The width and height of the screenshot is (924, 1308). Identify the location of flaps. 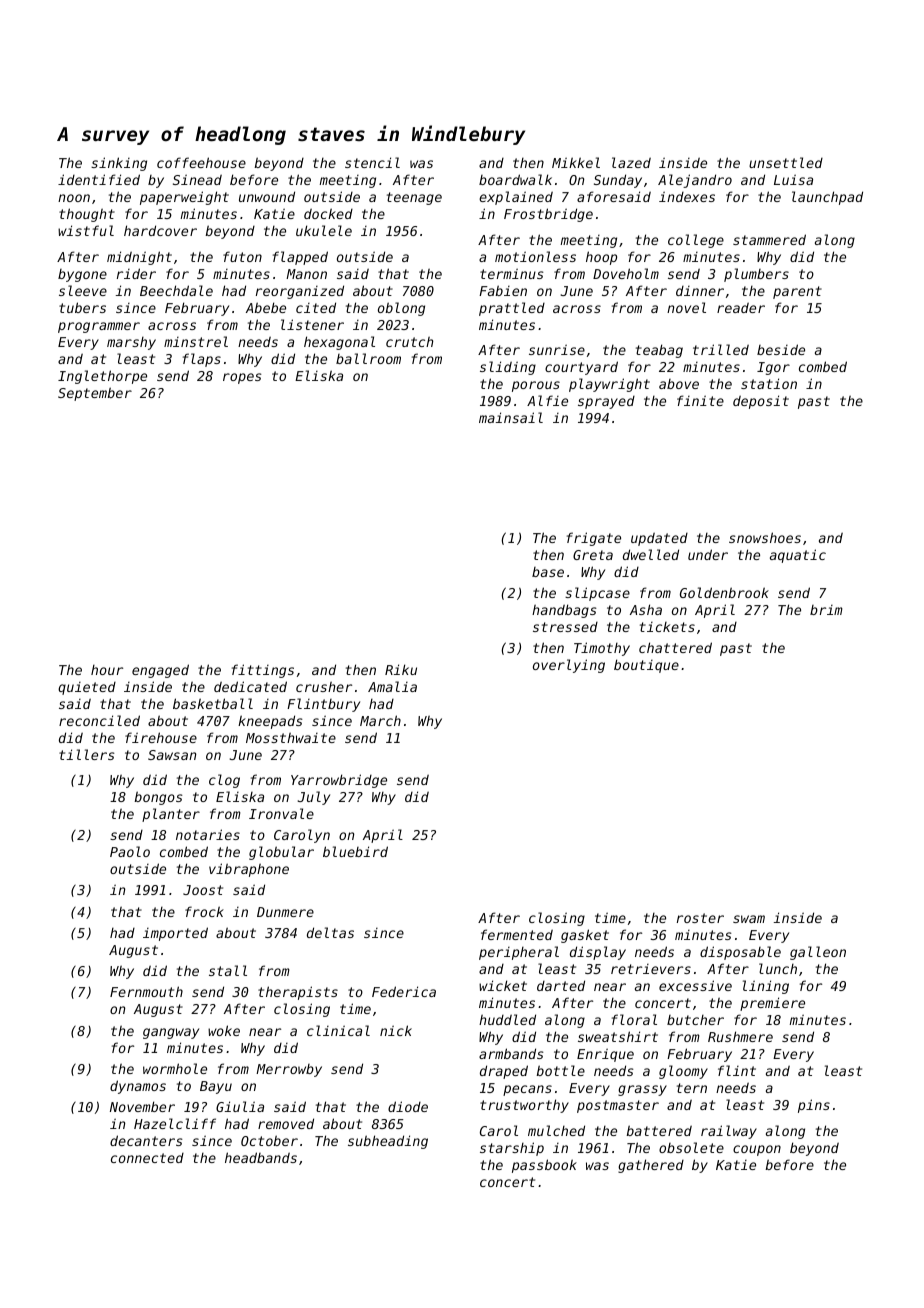
(202, 360).
